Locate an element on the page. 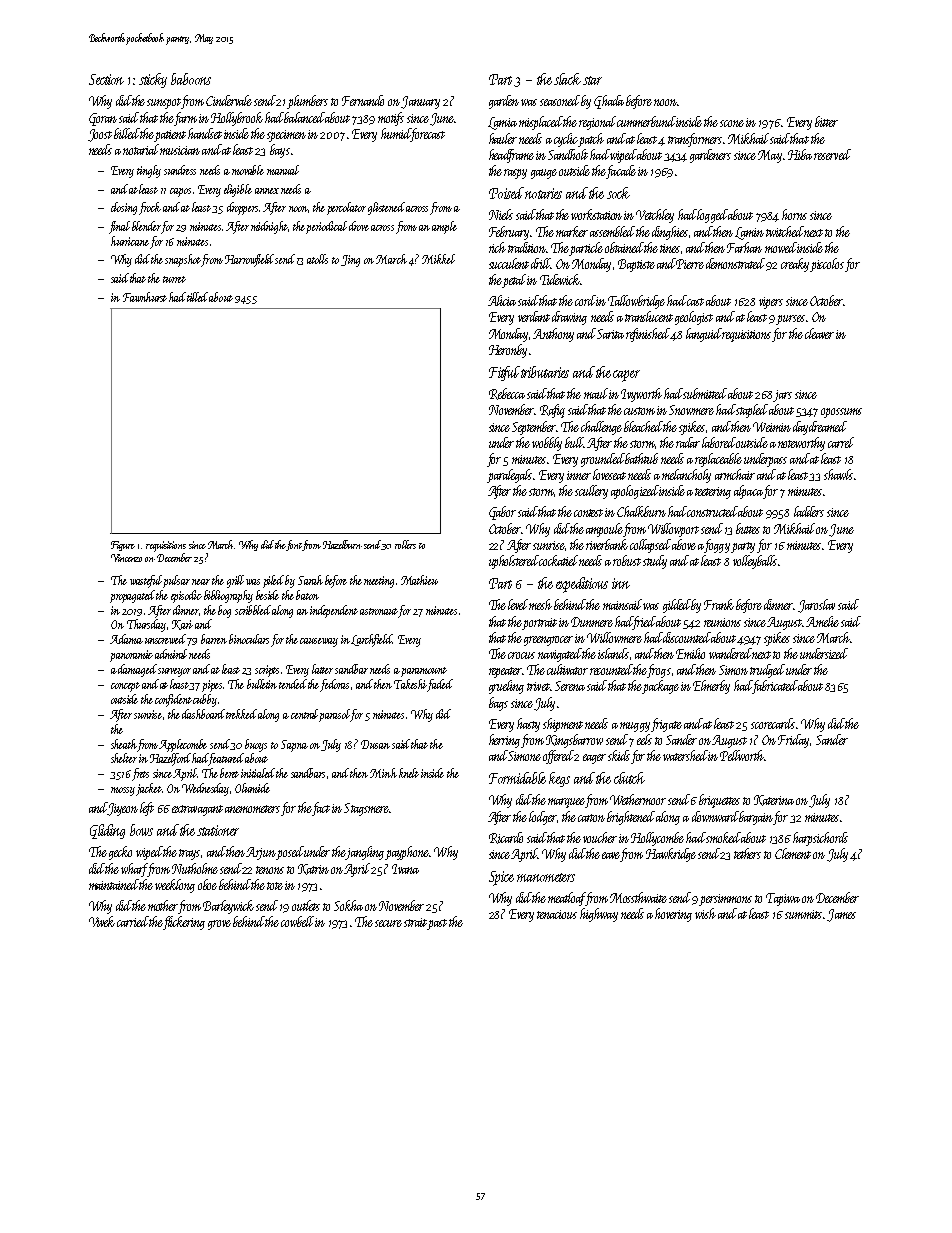  Fawnhurst is located at coordinates (145, 297).
